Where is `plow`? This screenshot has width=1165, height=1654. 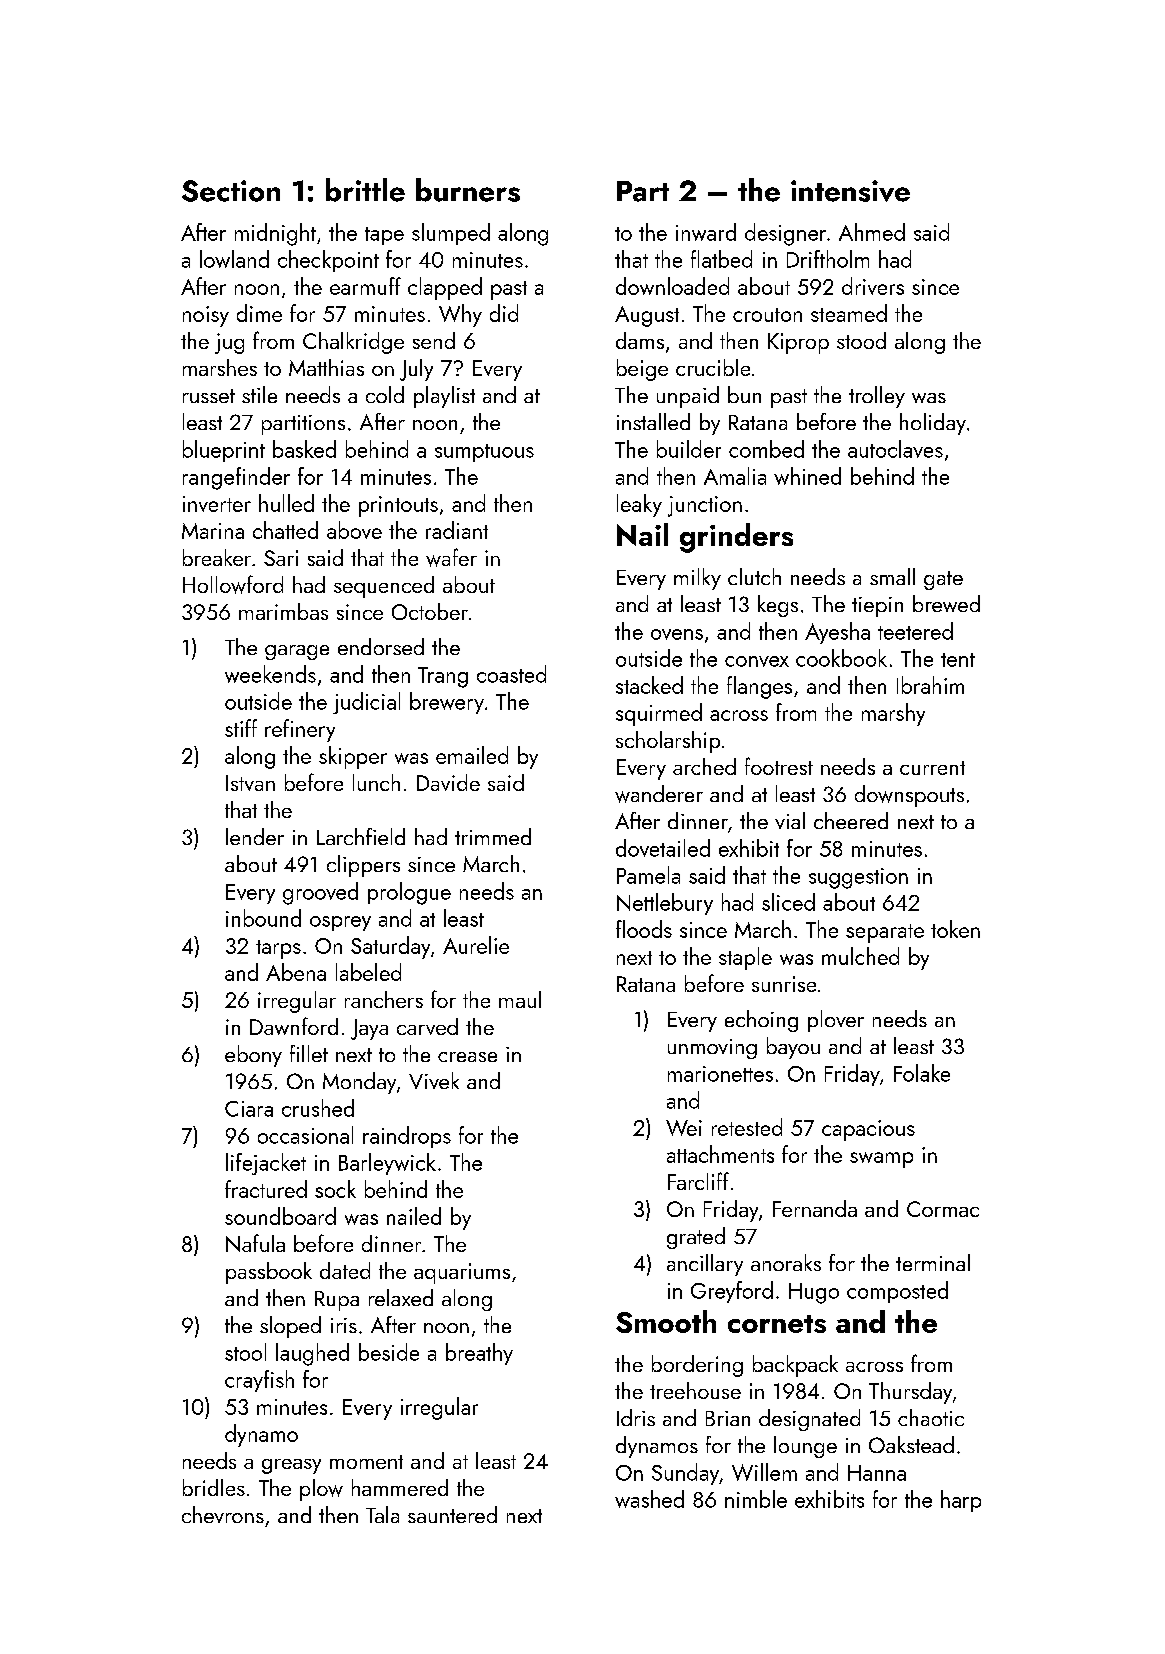 plow is located at coordinates (321, 1490).
